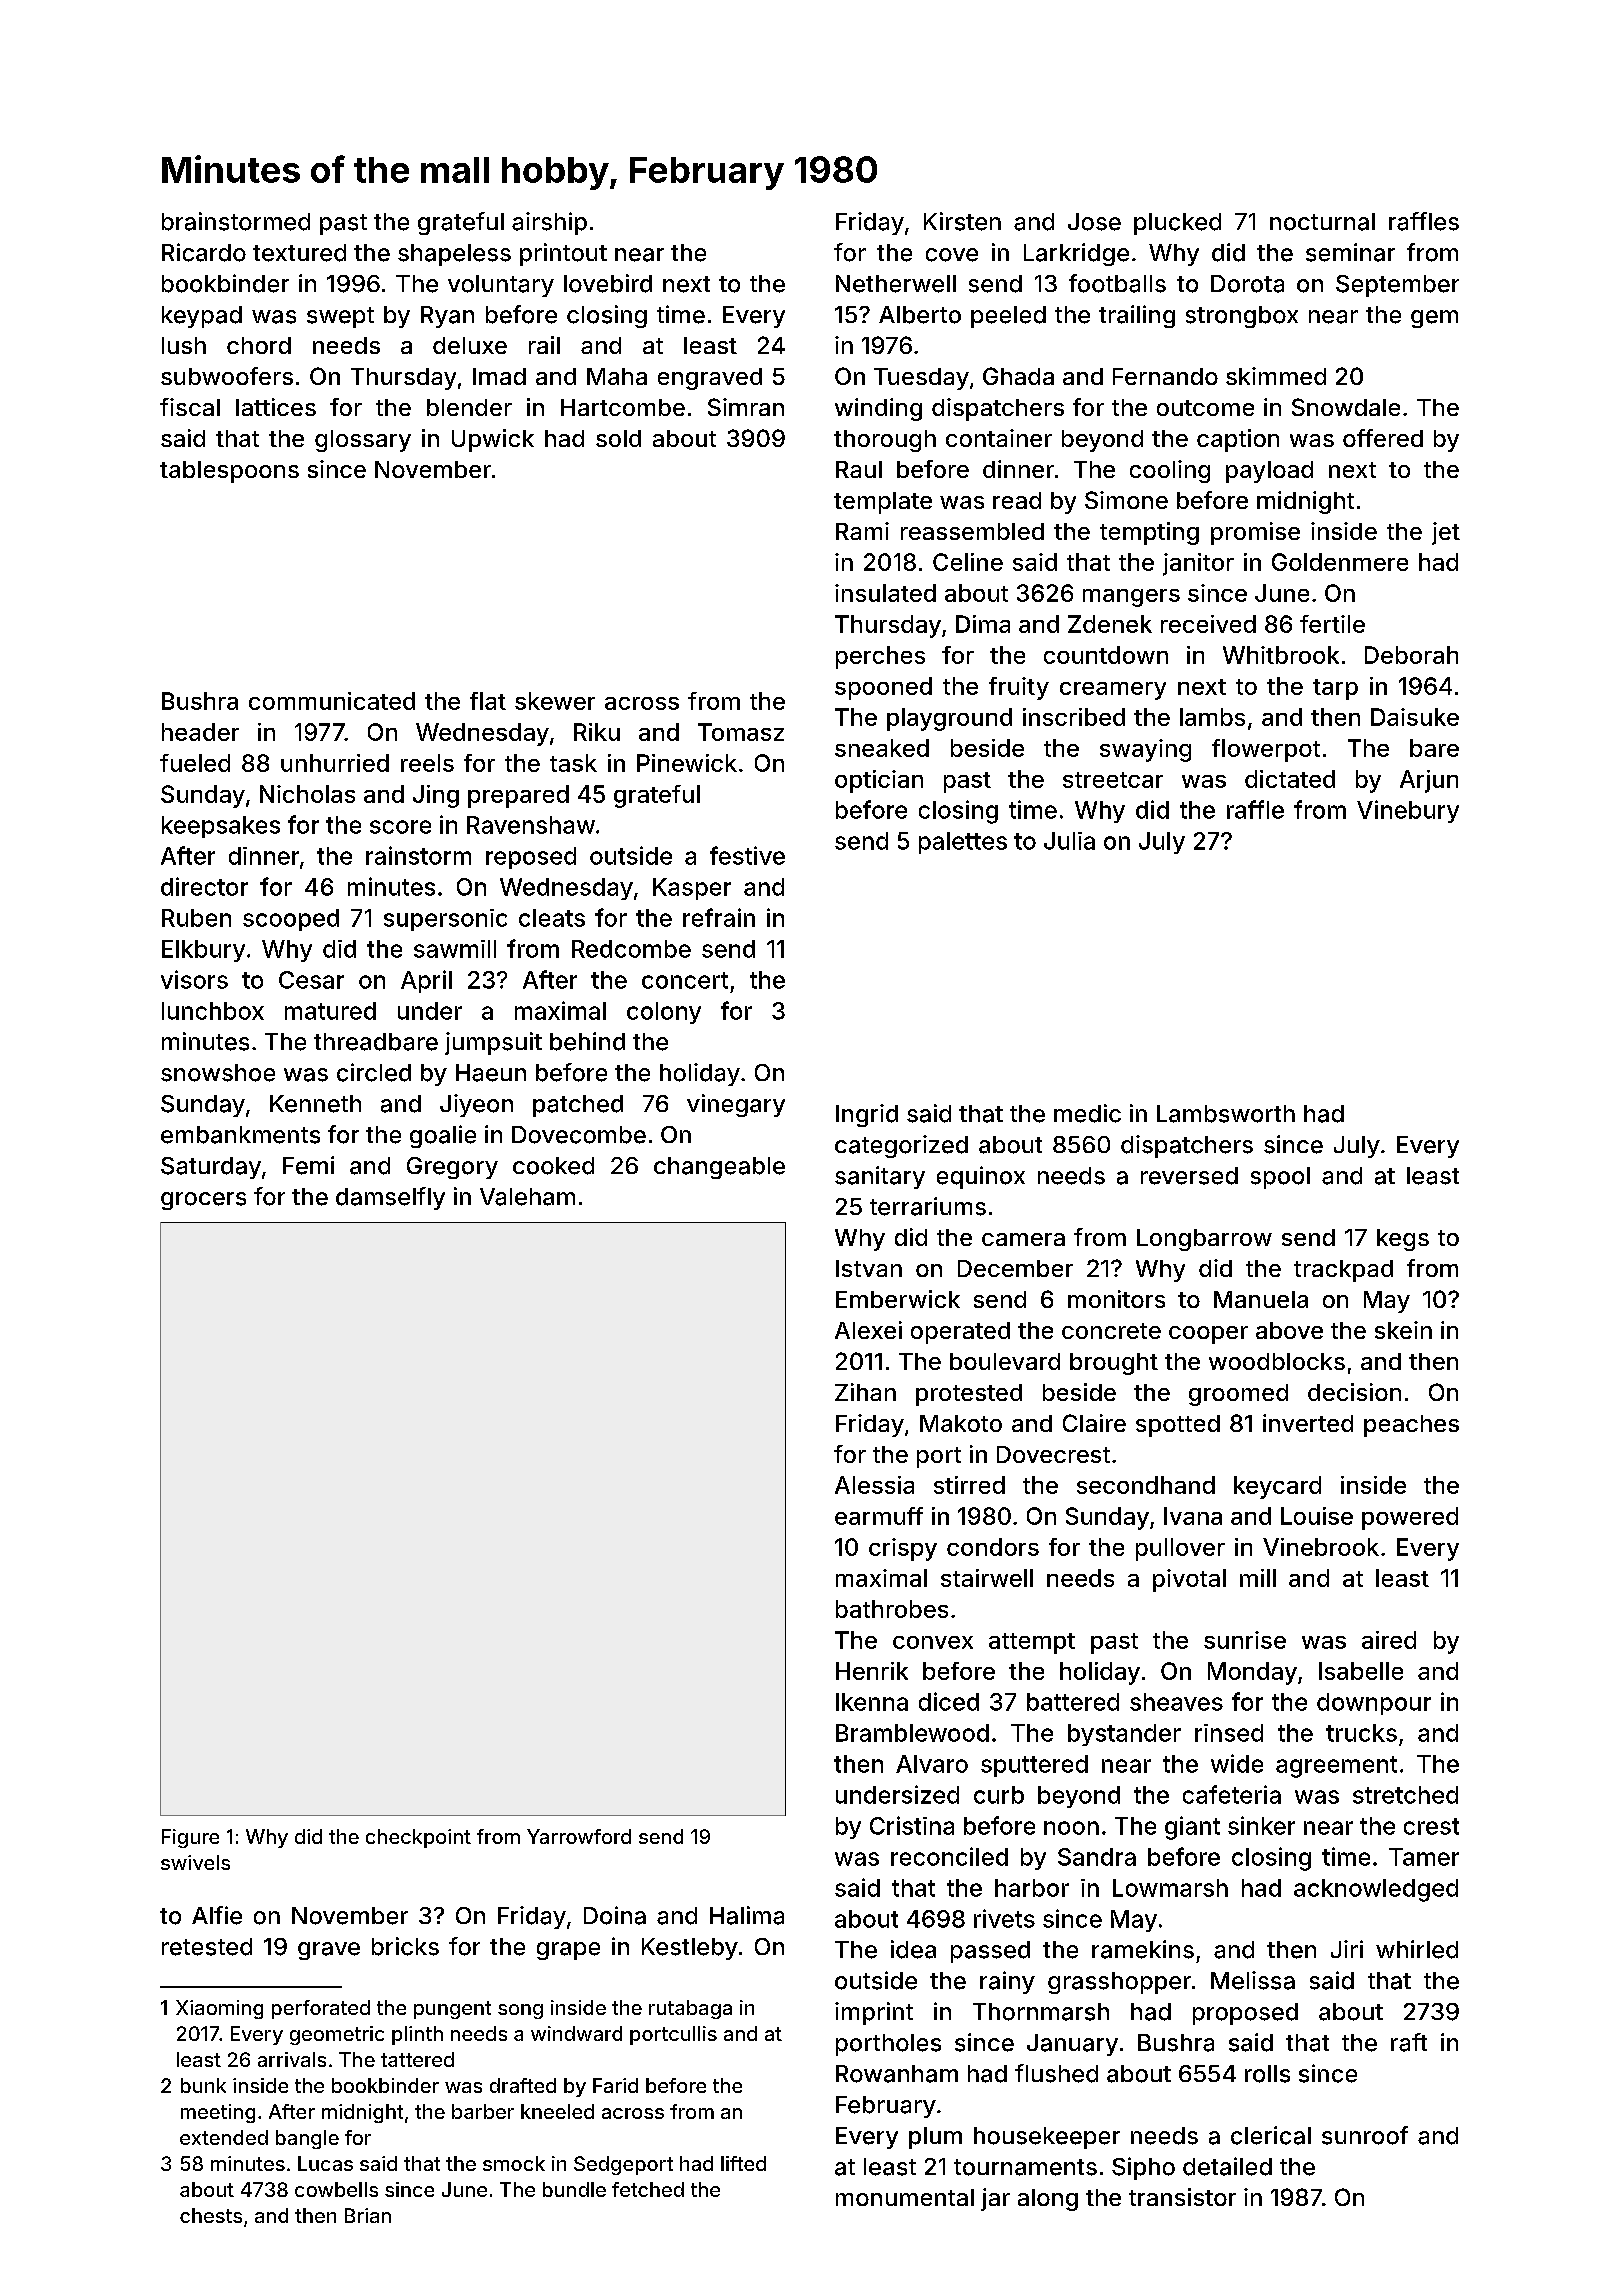  I want to click on Ingrid, so click(867, 1115).
